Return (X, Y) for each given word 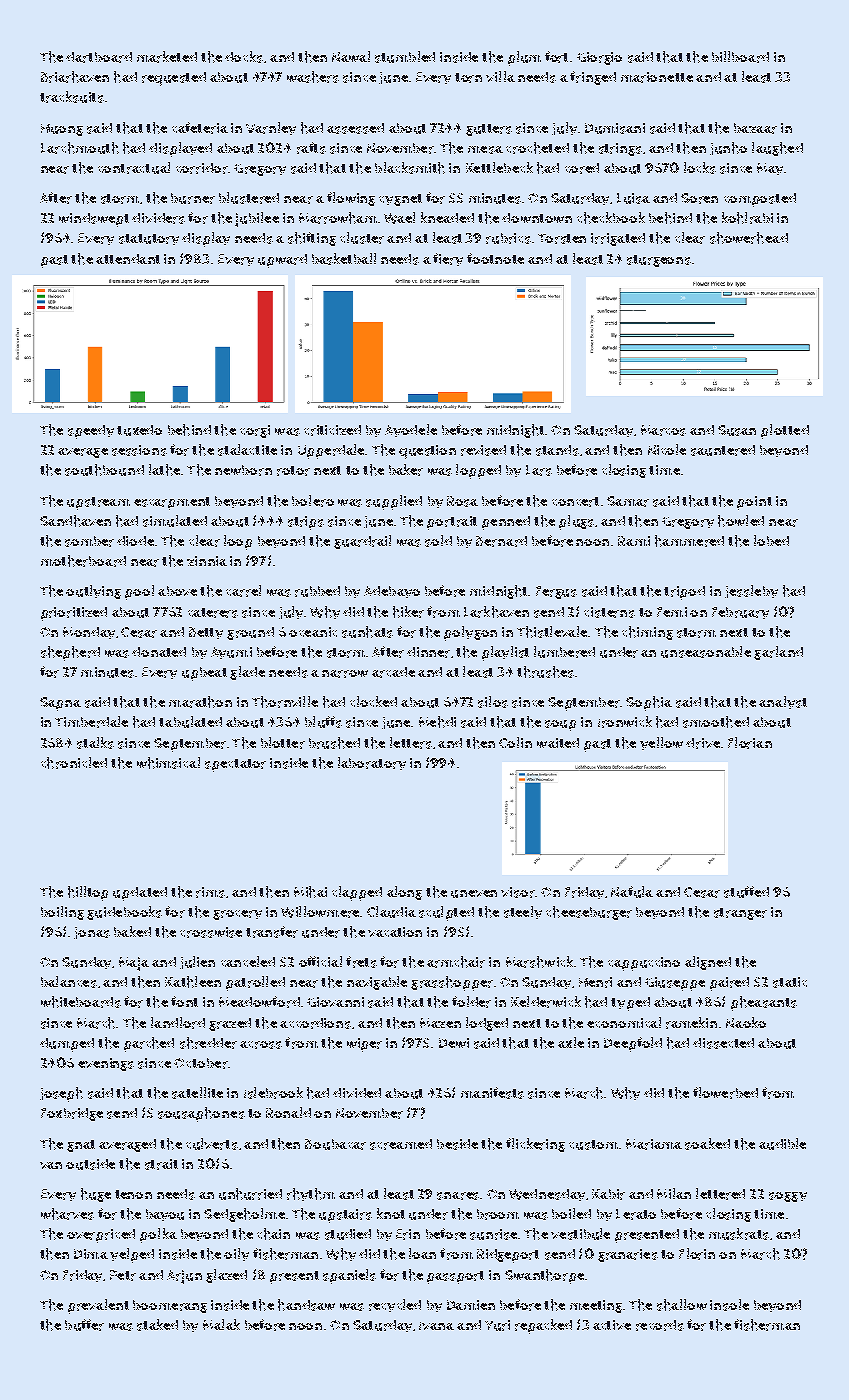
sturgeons (659, 261)
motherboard (83, 561)
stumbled (405, 57)
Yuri (497, 1325)
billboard (740, 57)
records (660, 1325)
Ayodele (411, 430)
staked (157, 1325)
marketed (167, 57)
